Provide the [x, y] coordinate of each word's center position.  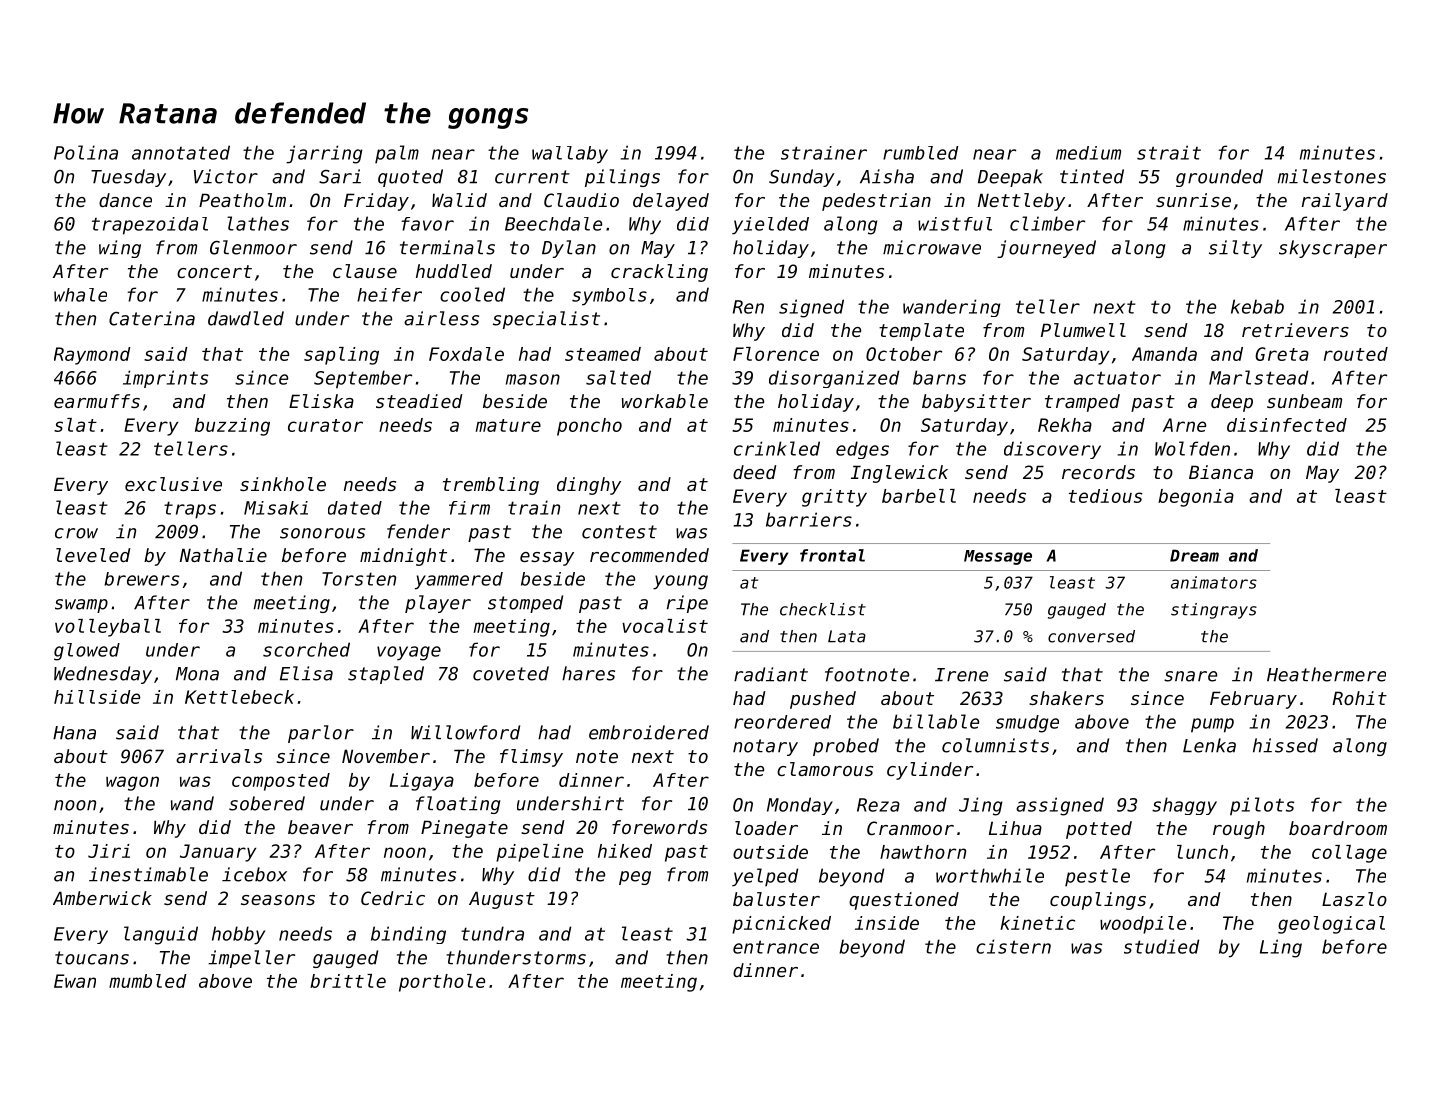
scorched [306, 649]
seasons [278, 900]
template [921, 332]
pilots [1262, 806]
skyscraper [1333, 249]
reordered [782, 722]
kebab [1257, 306]
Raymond [92, 356]
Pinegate [464, 829]
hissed [1285, 745]
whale [80, 295]
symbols [609, 297]
